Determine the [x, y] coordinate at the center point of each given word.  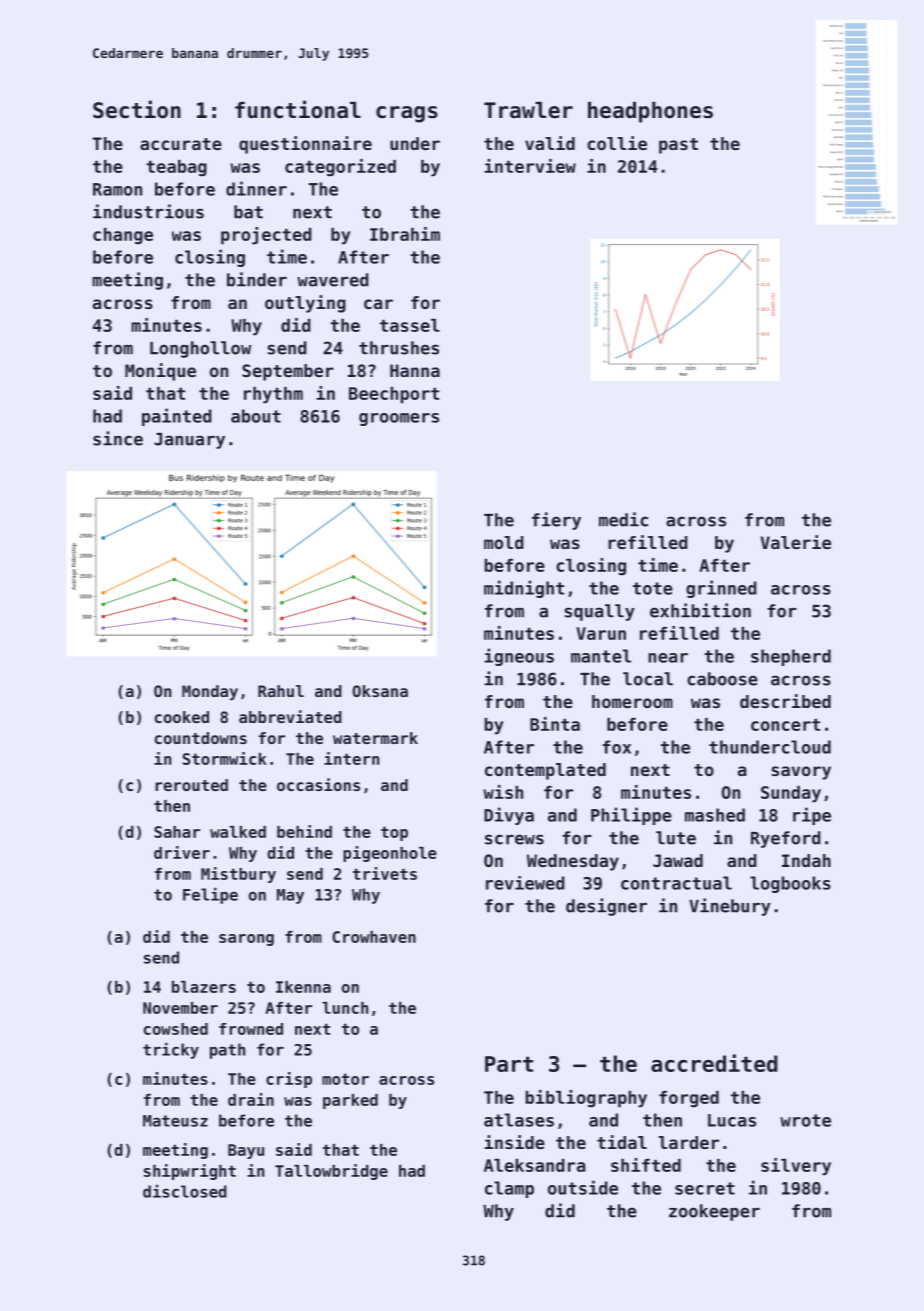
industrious [148, 211]
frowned [251, 1029]
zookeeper [714, 1212]
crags [407, 114]
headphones [650, 112]
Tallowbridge [331, 1172]
